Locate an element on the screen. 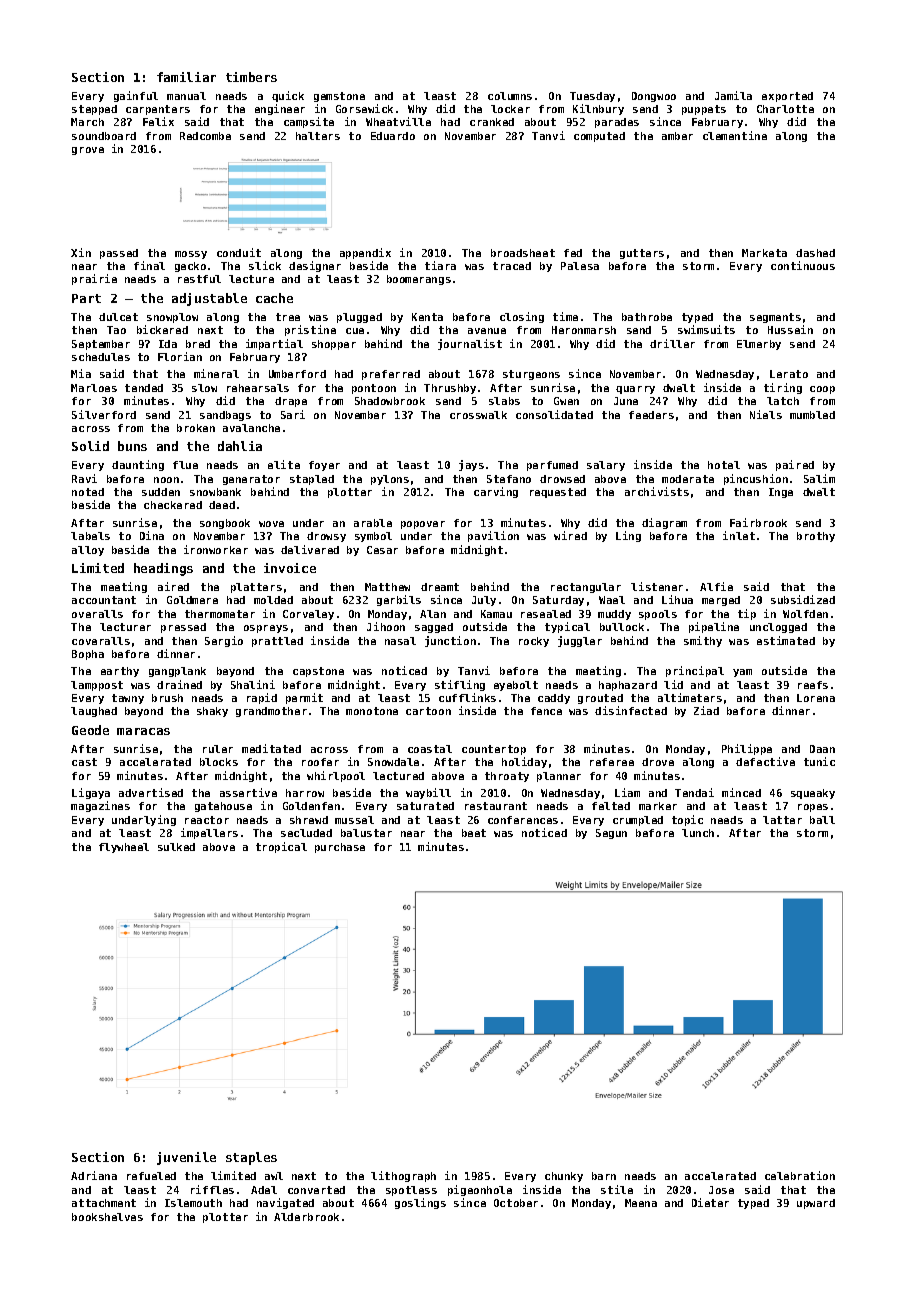  sturgeons is located at coordinates (531, 375).
